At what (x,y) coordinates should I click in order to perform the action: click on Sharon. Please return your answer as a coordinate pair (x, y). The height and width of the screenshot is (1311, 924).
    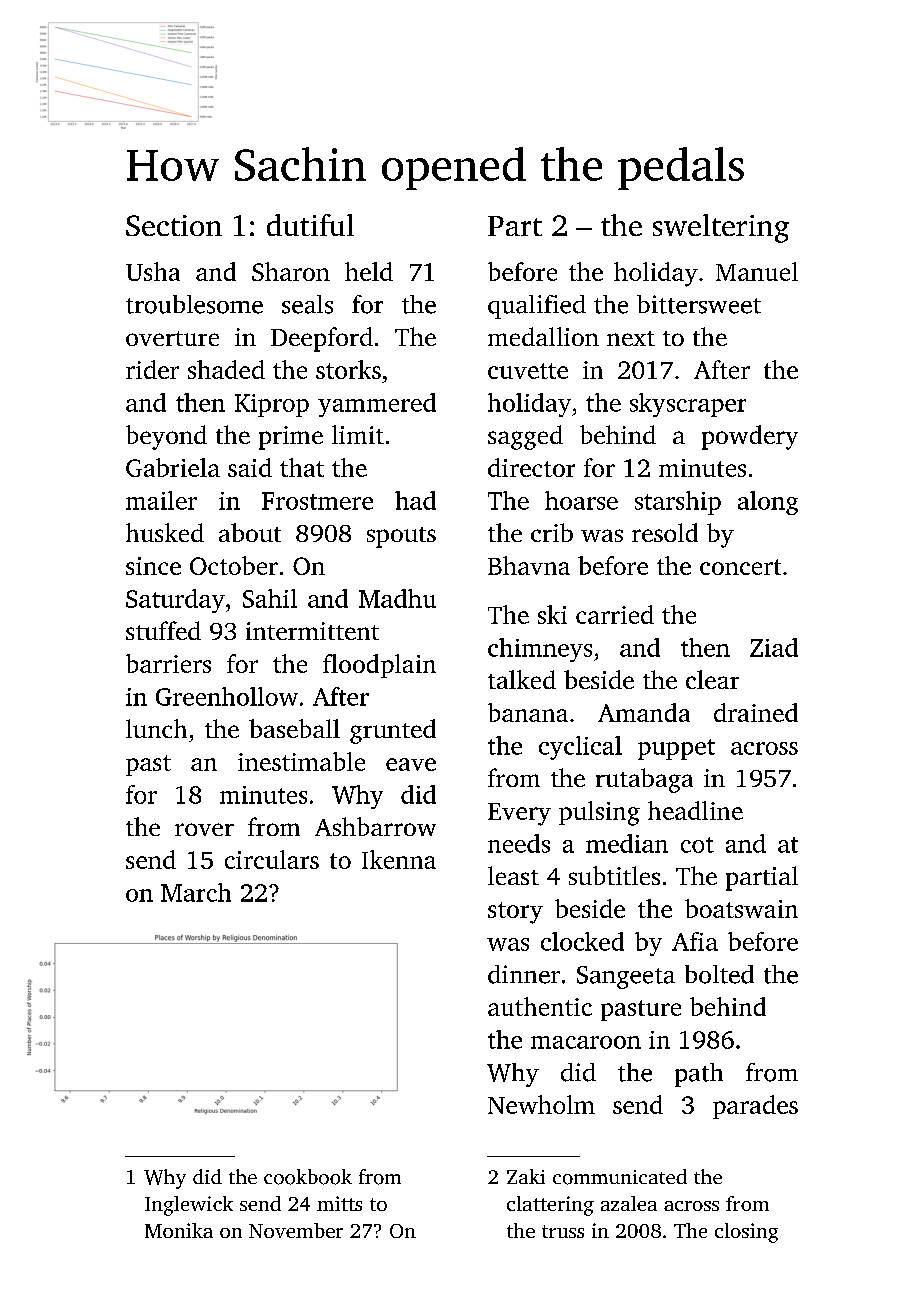
    Looking at the image, I should click on (291, 271).
